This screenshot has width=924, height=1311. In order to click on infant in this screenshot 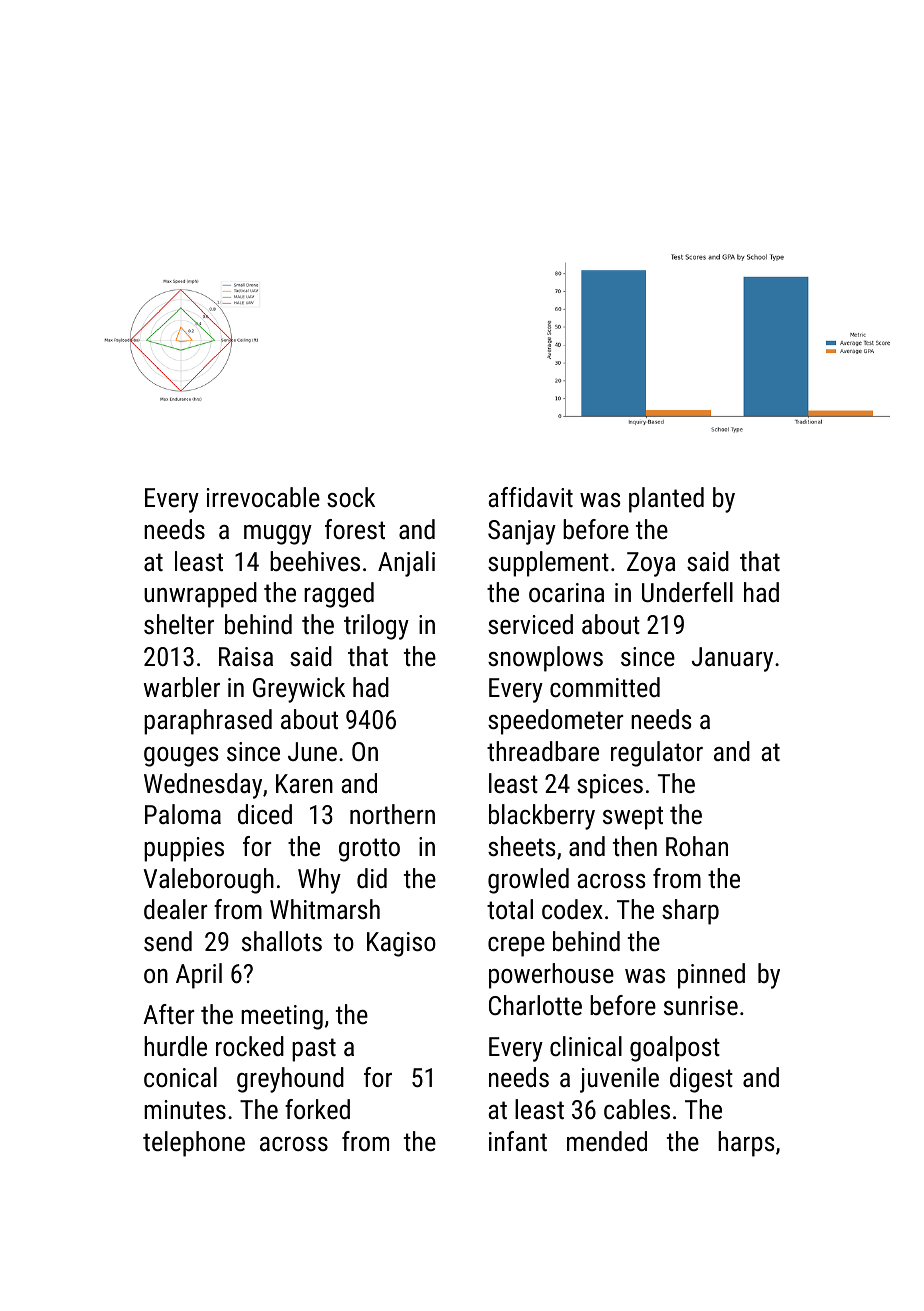, I will do `click(518, 1141)`.
